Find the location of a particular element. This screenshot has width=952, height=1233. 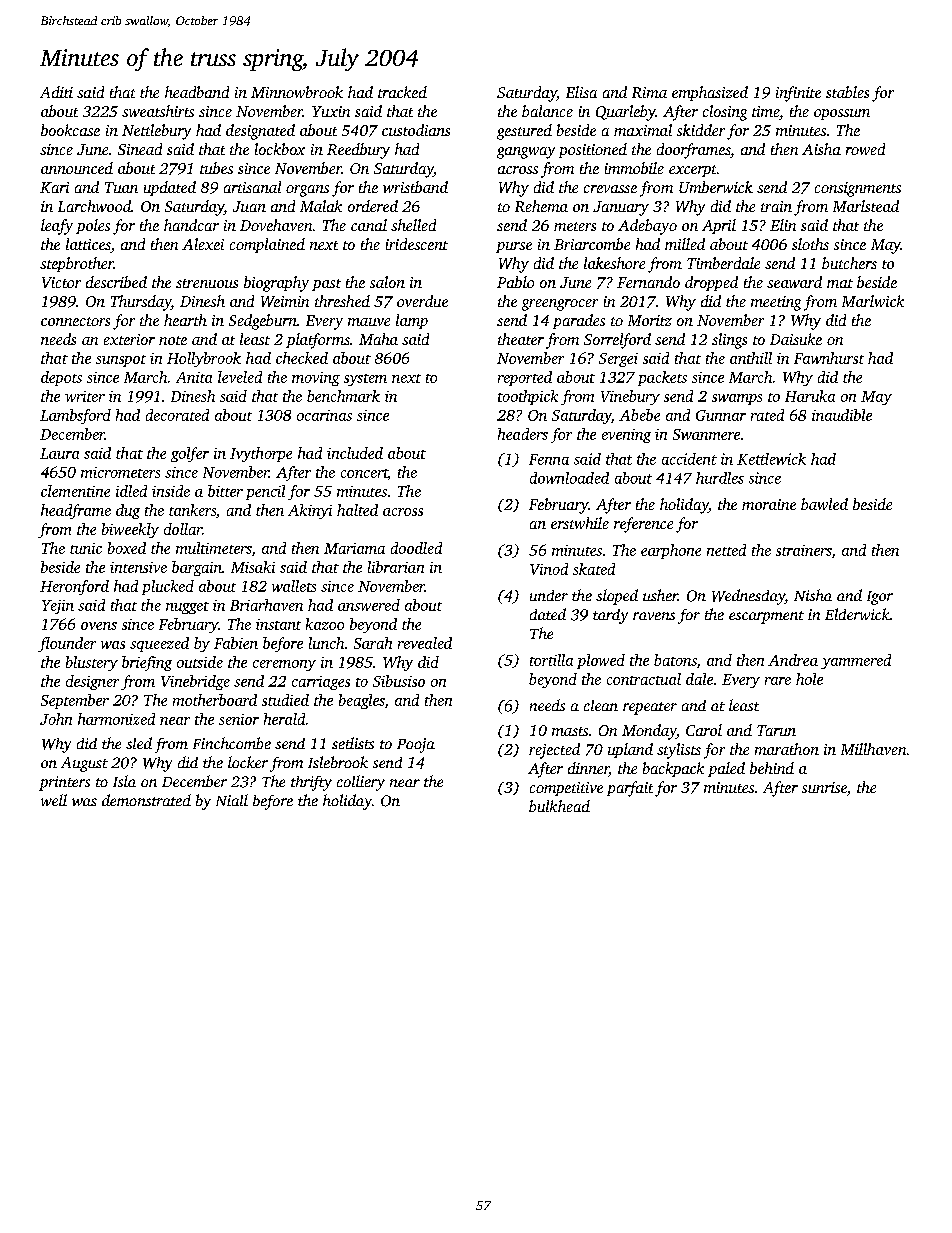

Minnowbrook is located at coordinates (297, 92).
